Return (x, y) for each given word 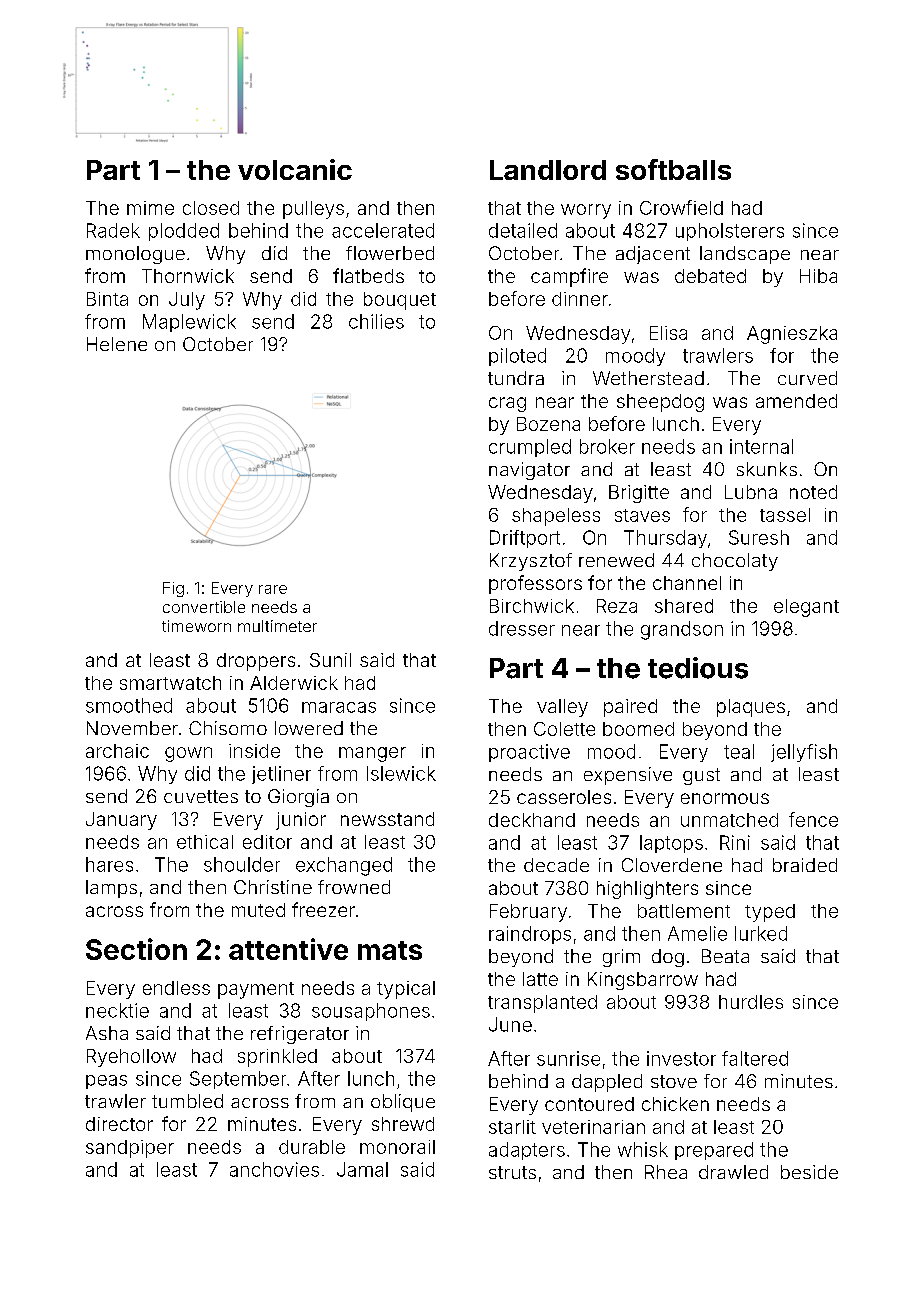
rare (273, 589)
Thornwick (188, 276)
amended (796, 401)
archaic (117, 751)
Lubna (751, 492)
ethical (205, 842)
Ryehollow (131, 1058)
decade (556, 865)
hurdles (751, 1002)
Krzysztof (531, 562)
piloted (517, 357)
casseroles (564, 797)
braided (805, 865)
